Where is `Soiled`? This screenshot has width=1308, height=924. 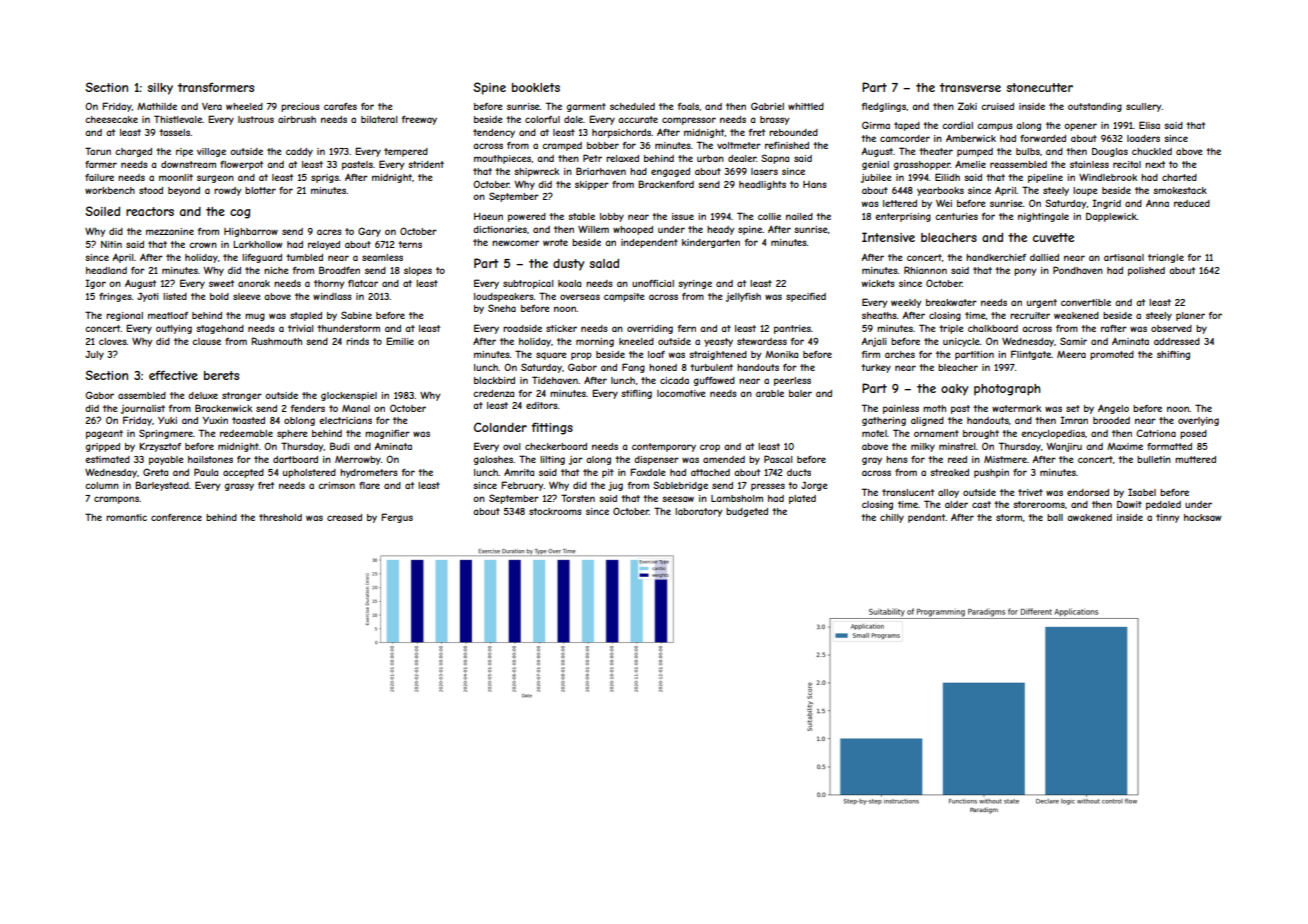
Soiled is located at coordinates (102, 211).
